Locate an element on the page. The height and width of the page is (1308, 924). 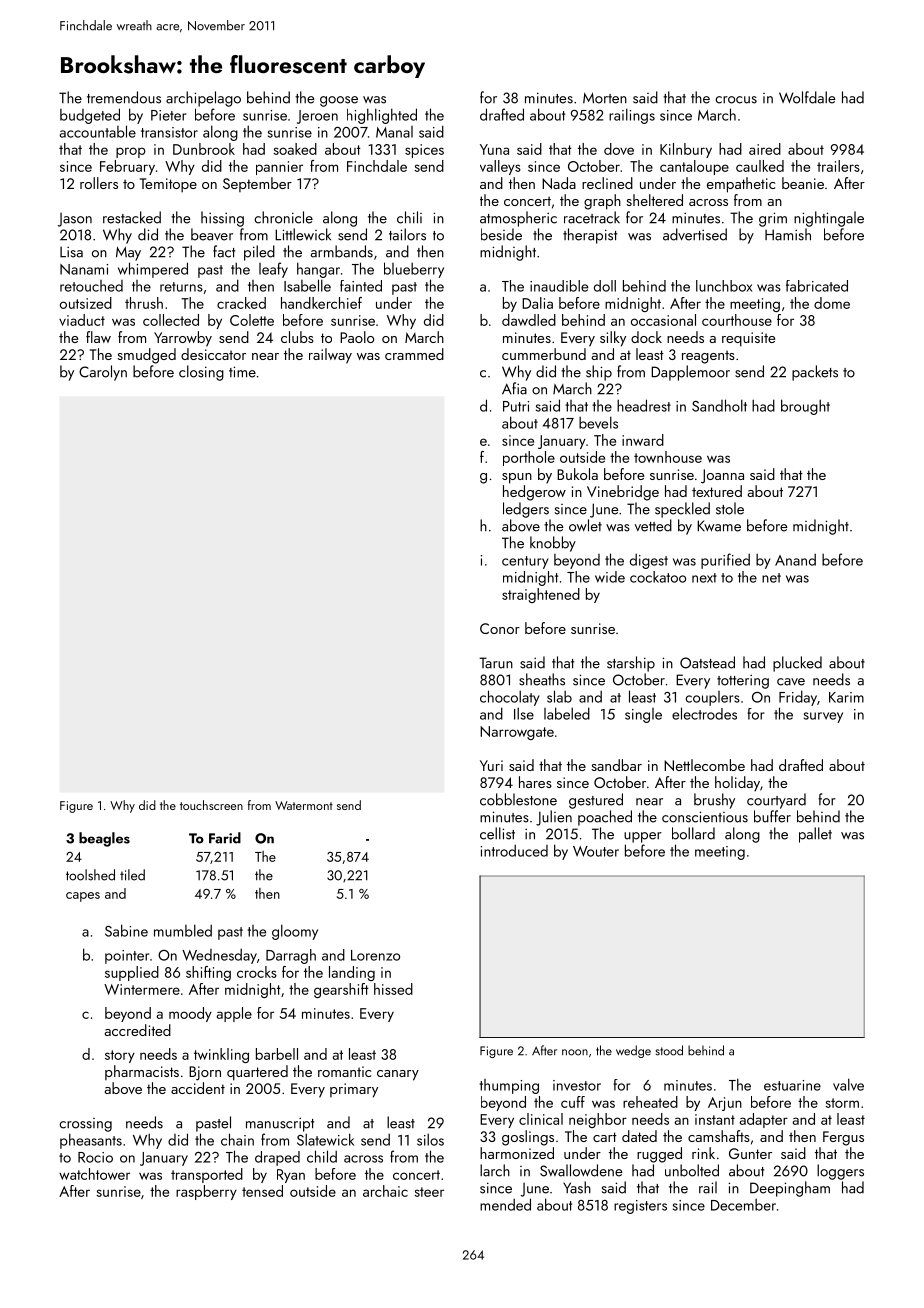
Yuna is located at coordinates (494, 149).
